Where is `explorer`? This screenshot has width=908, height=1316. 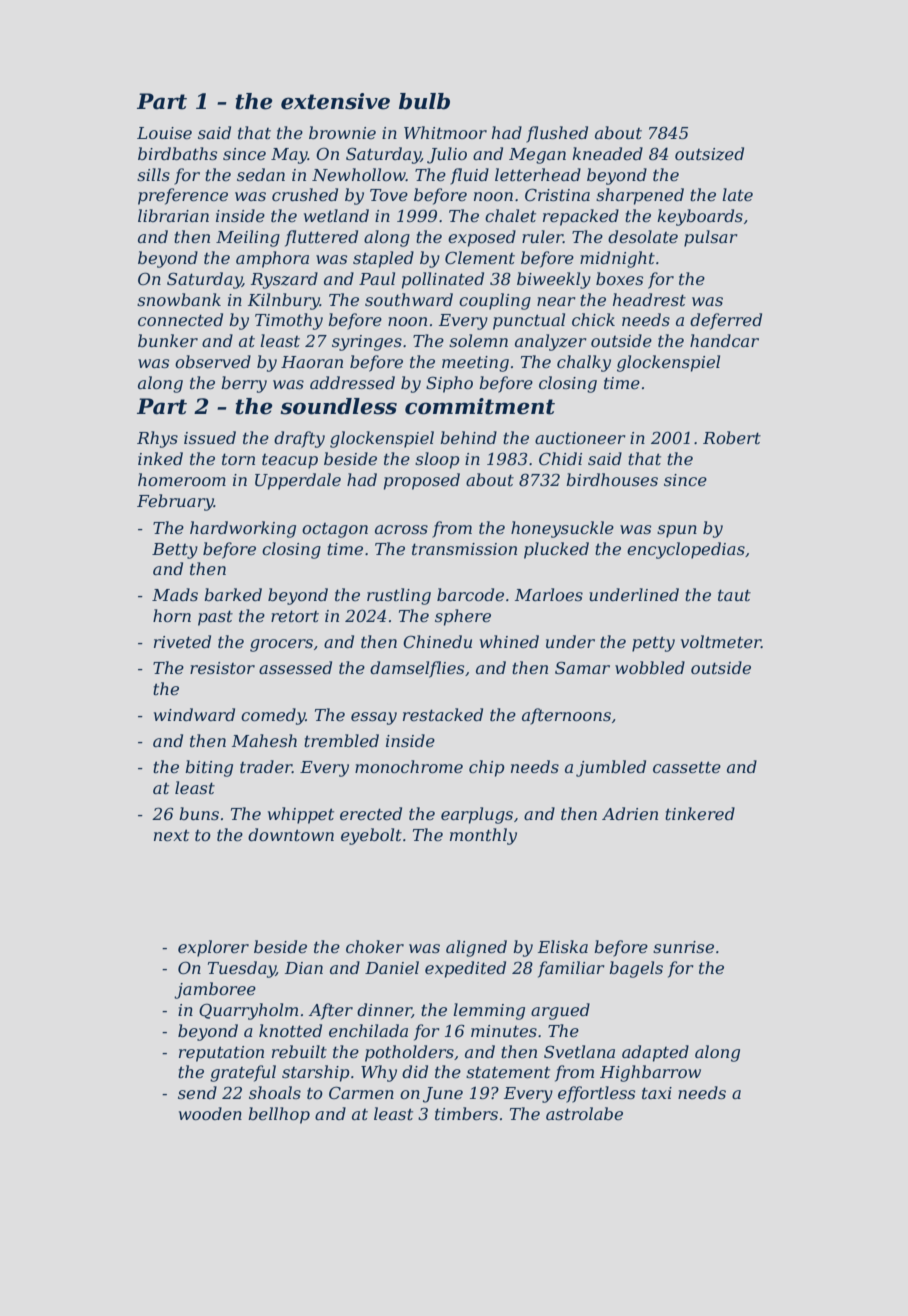 explorer is located at coordinates (213, 948).
